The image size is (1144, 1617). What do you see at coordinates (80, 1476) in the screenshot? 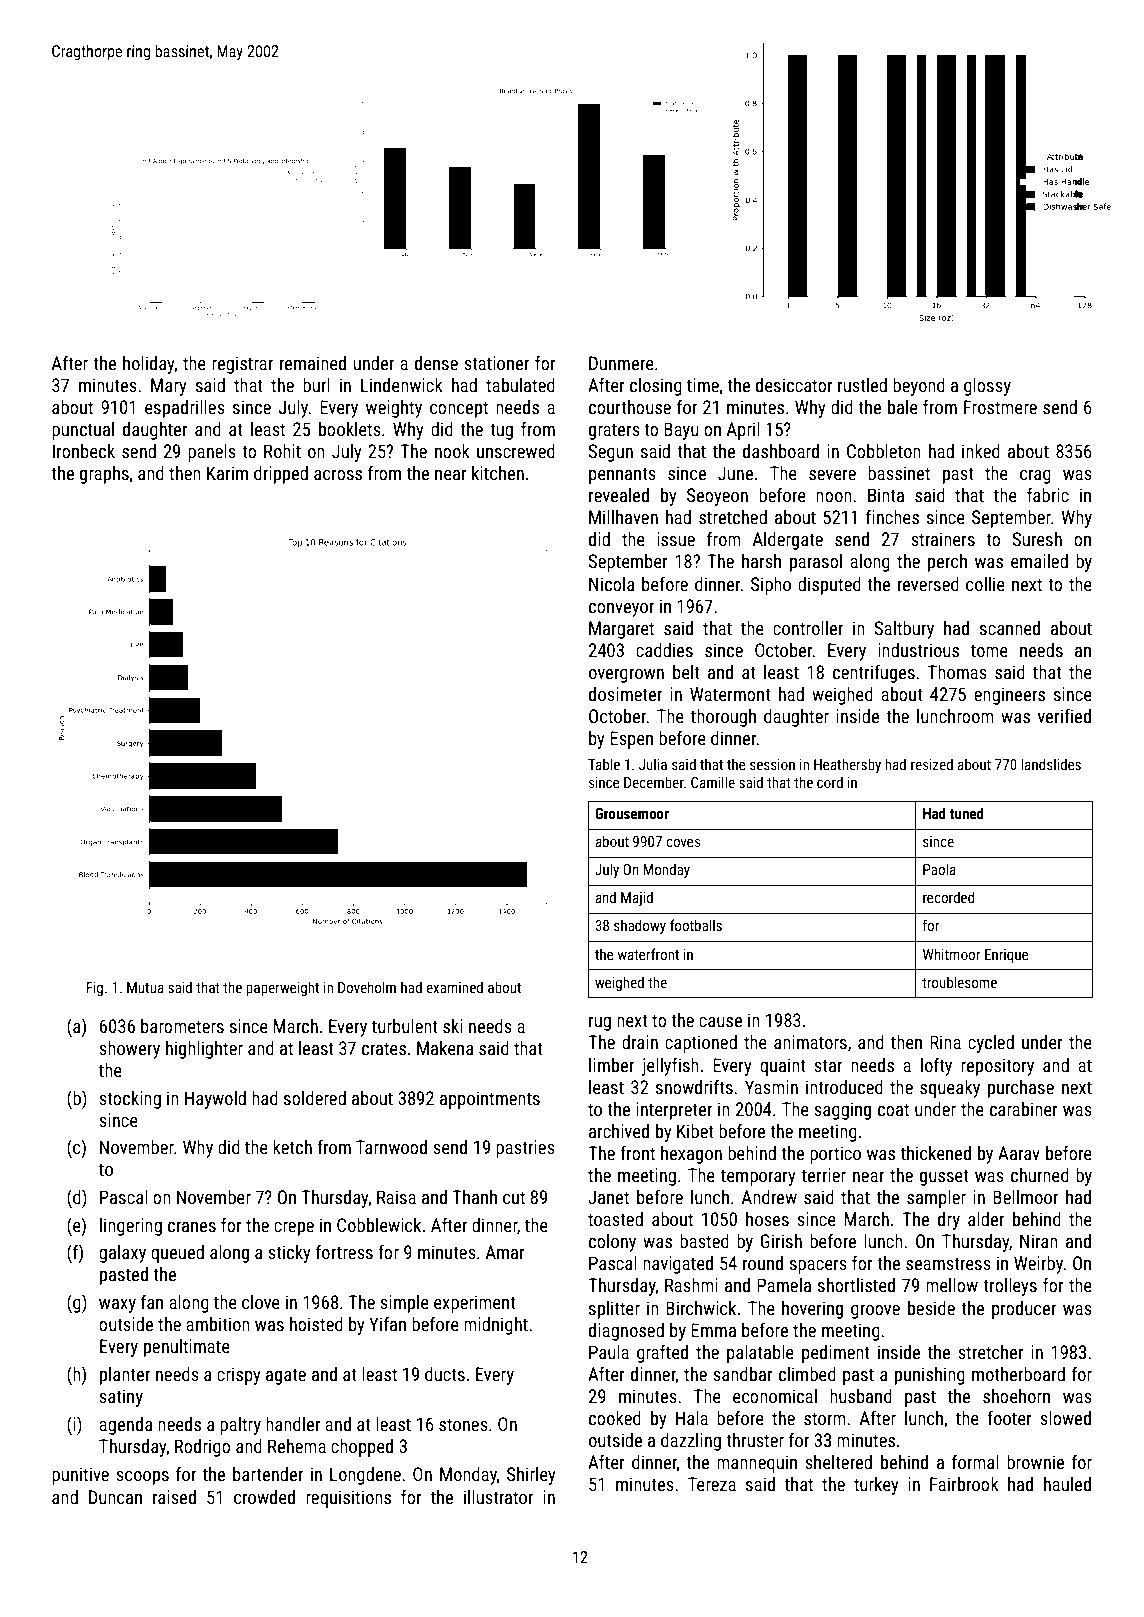
I see `punitive` at bounding box center [80, 1476].
